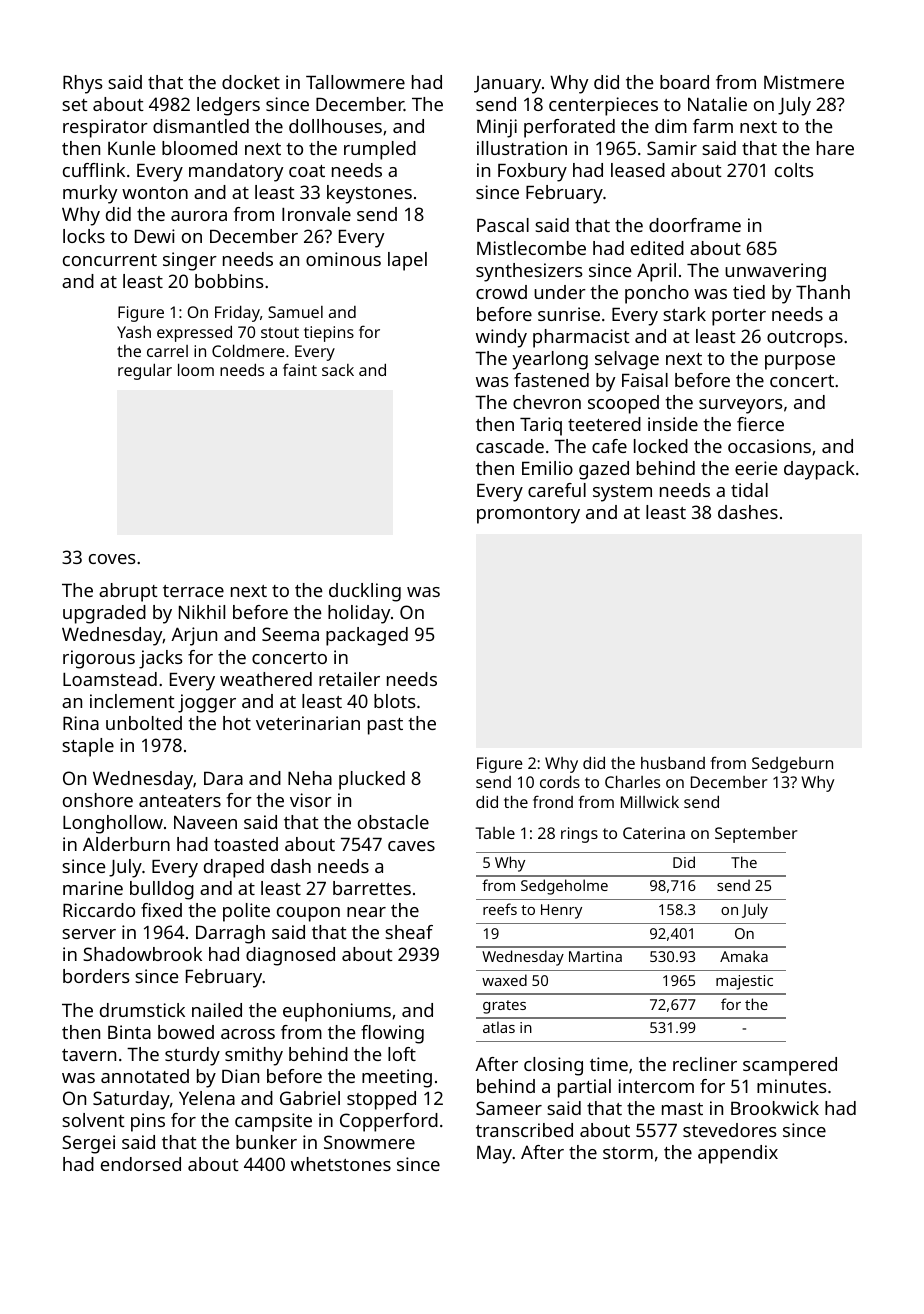 This screenshot has width=924, height=1314. Describe the element at coordinates (193, 591) in the screenshot. I see `terrace` at that location.
